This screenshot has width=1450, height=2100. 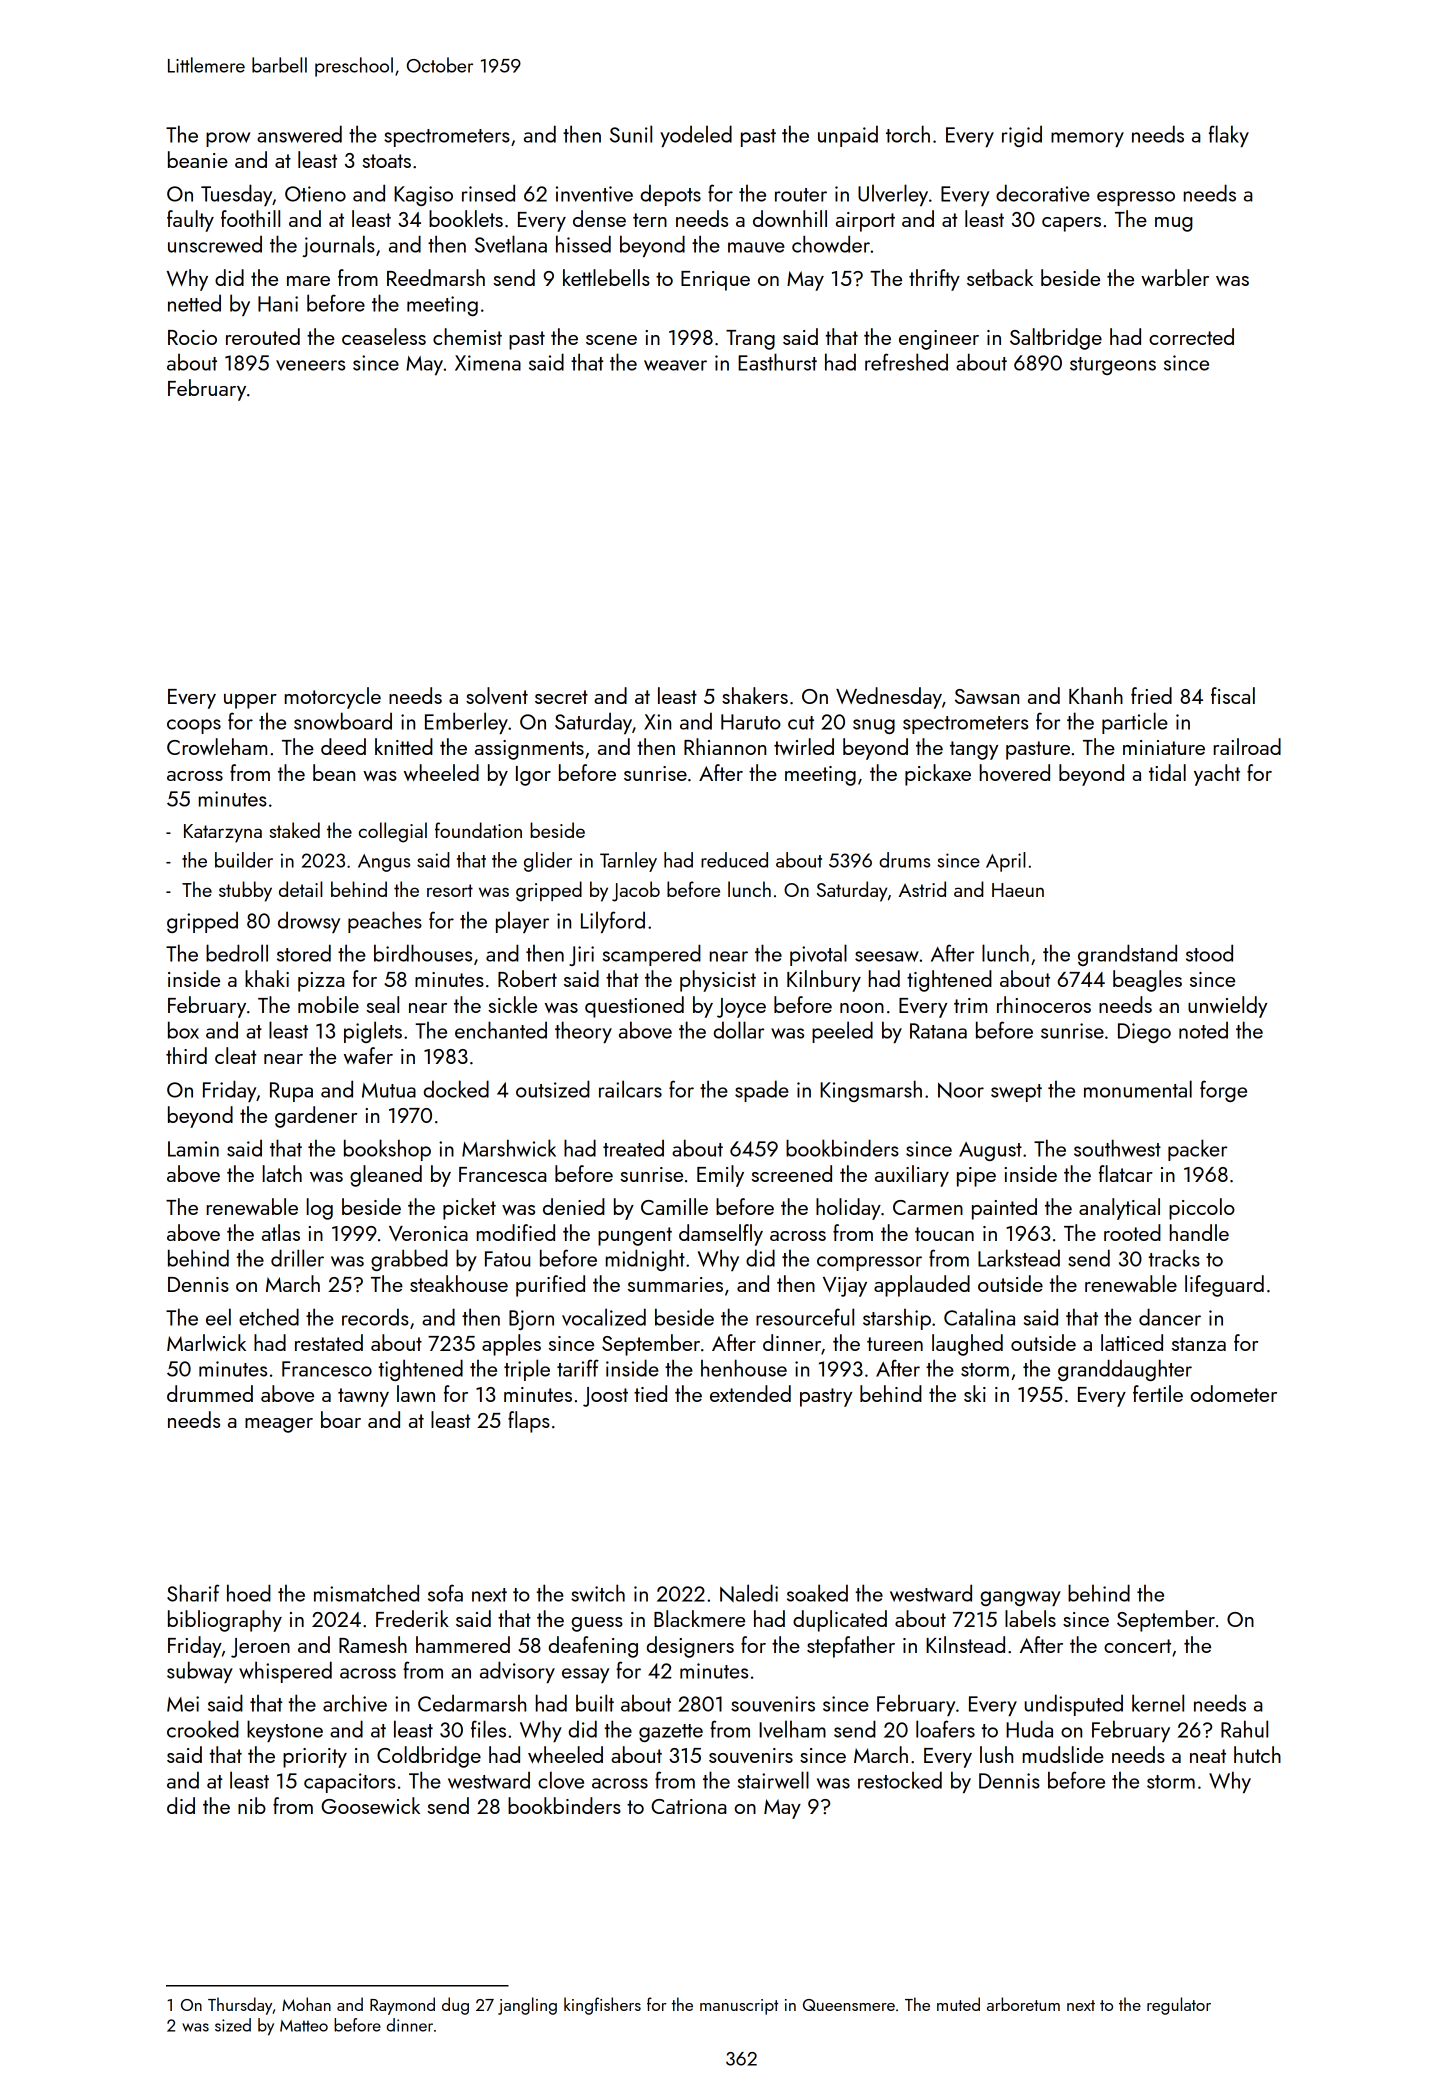 What do you see at coordinates (384, 336) in the screenshot?
I see `ceaseless` at bounding box center [384, 336].
